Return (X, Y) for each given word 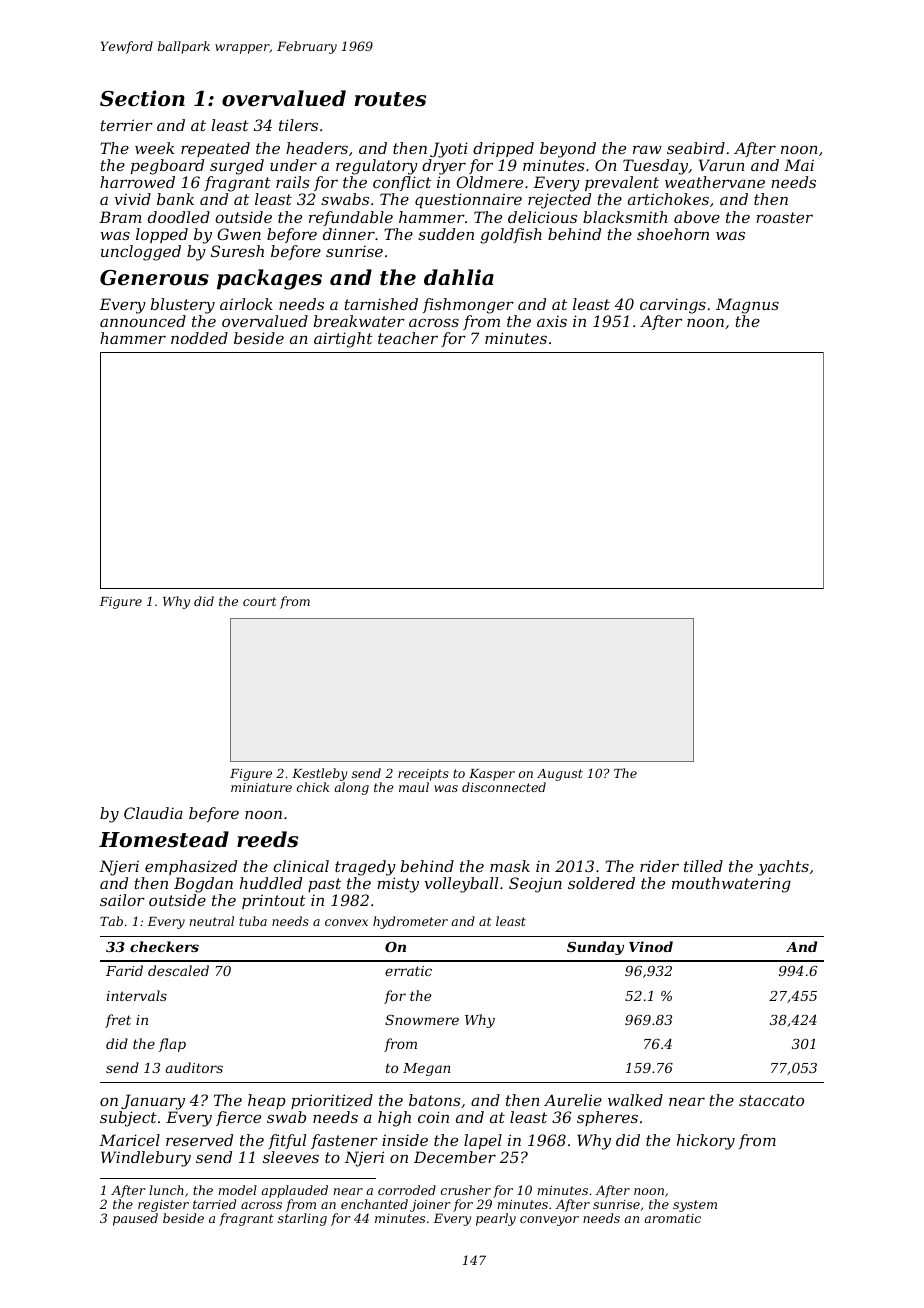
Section (142, 98)
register (163, 1206)
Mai (799, 165)
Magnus (747, 306)
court (260, 601)
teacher (408, 338)
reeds (267, 839)
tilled (703, 866)
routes (390, 99)
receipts (423, 775)
